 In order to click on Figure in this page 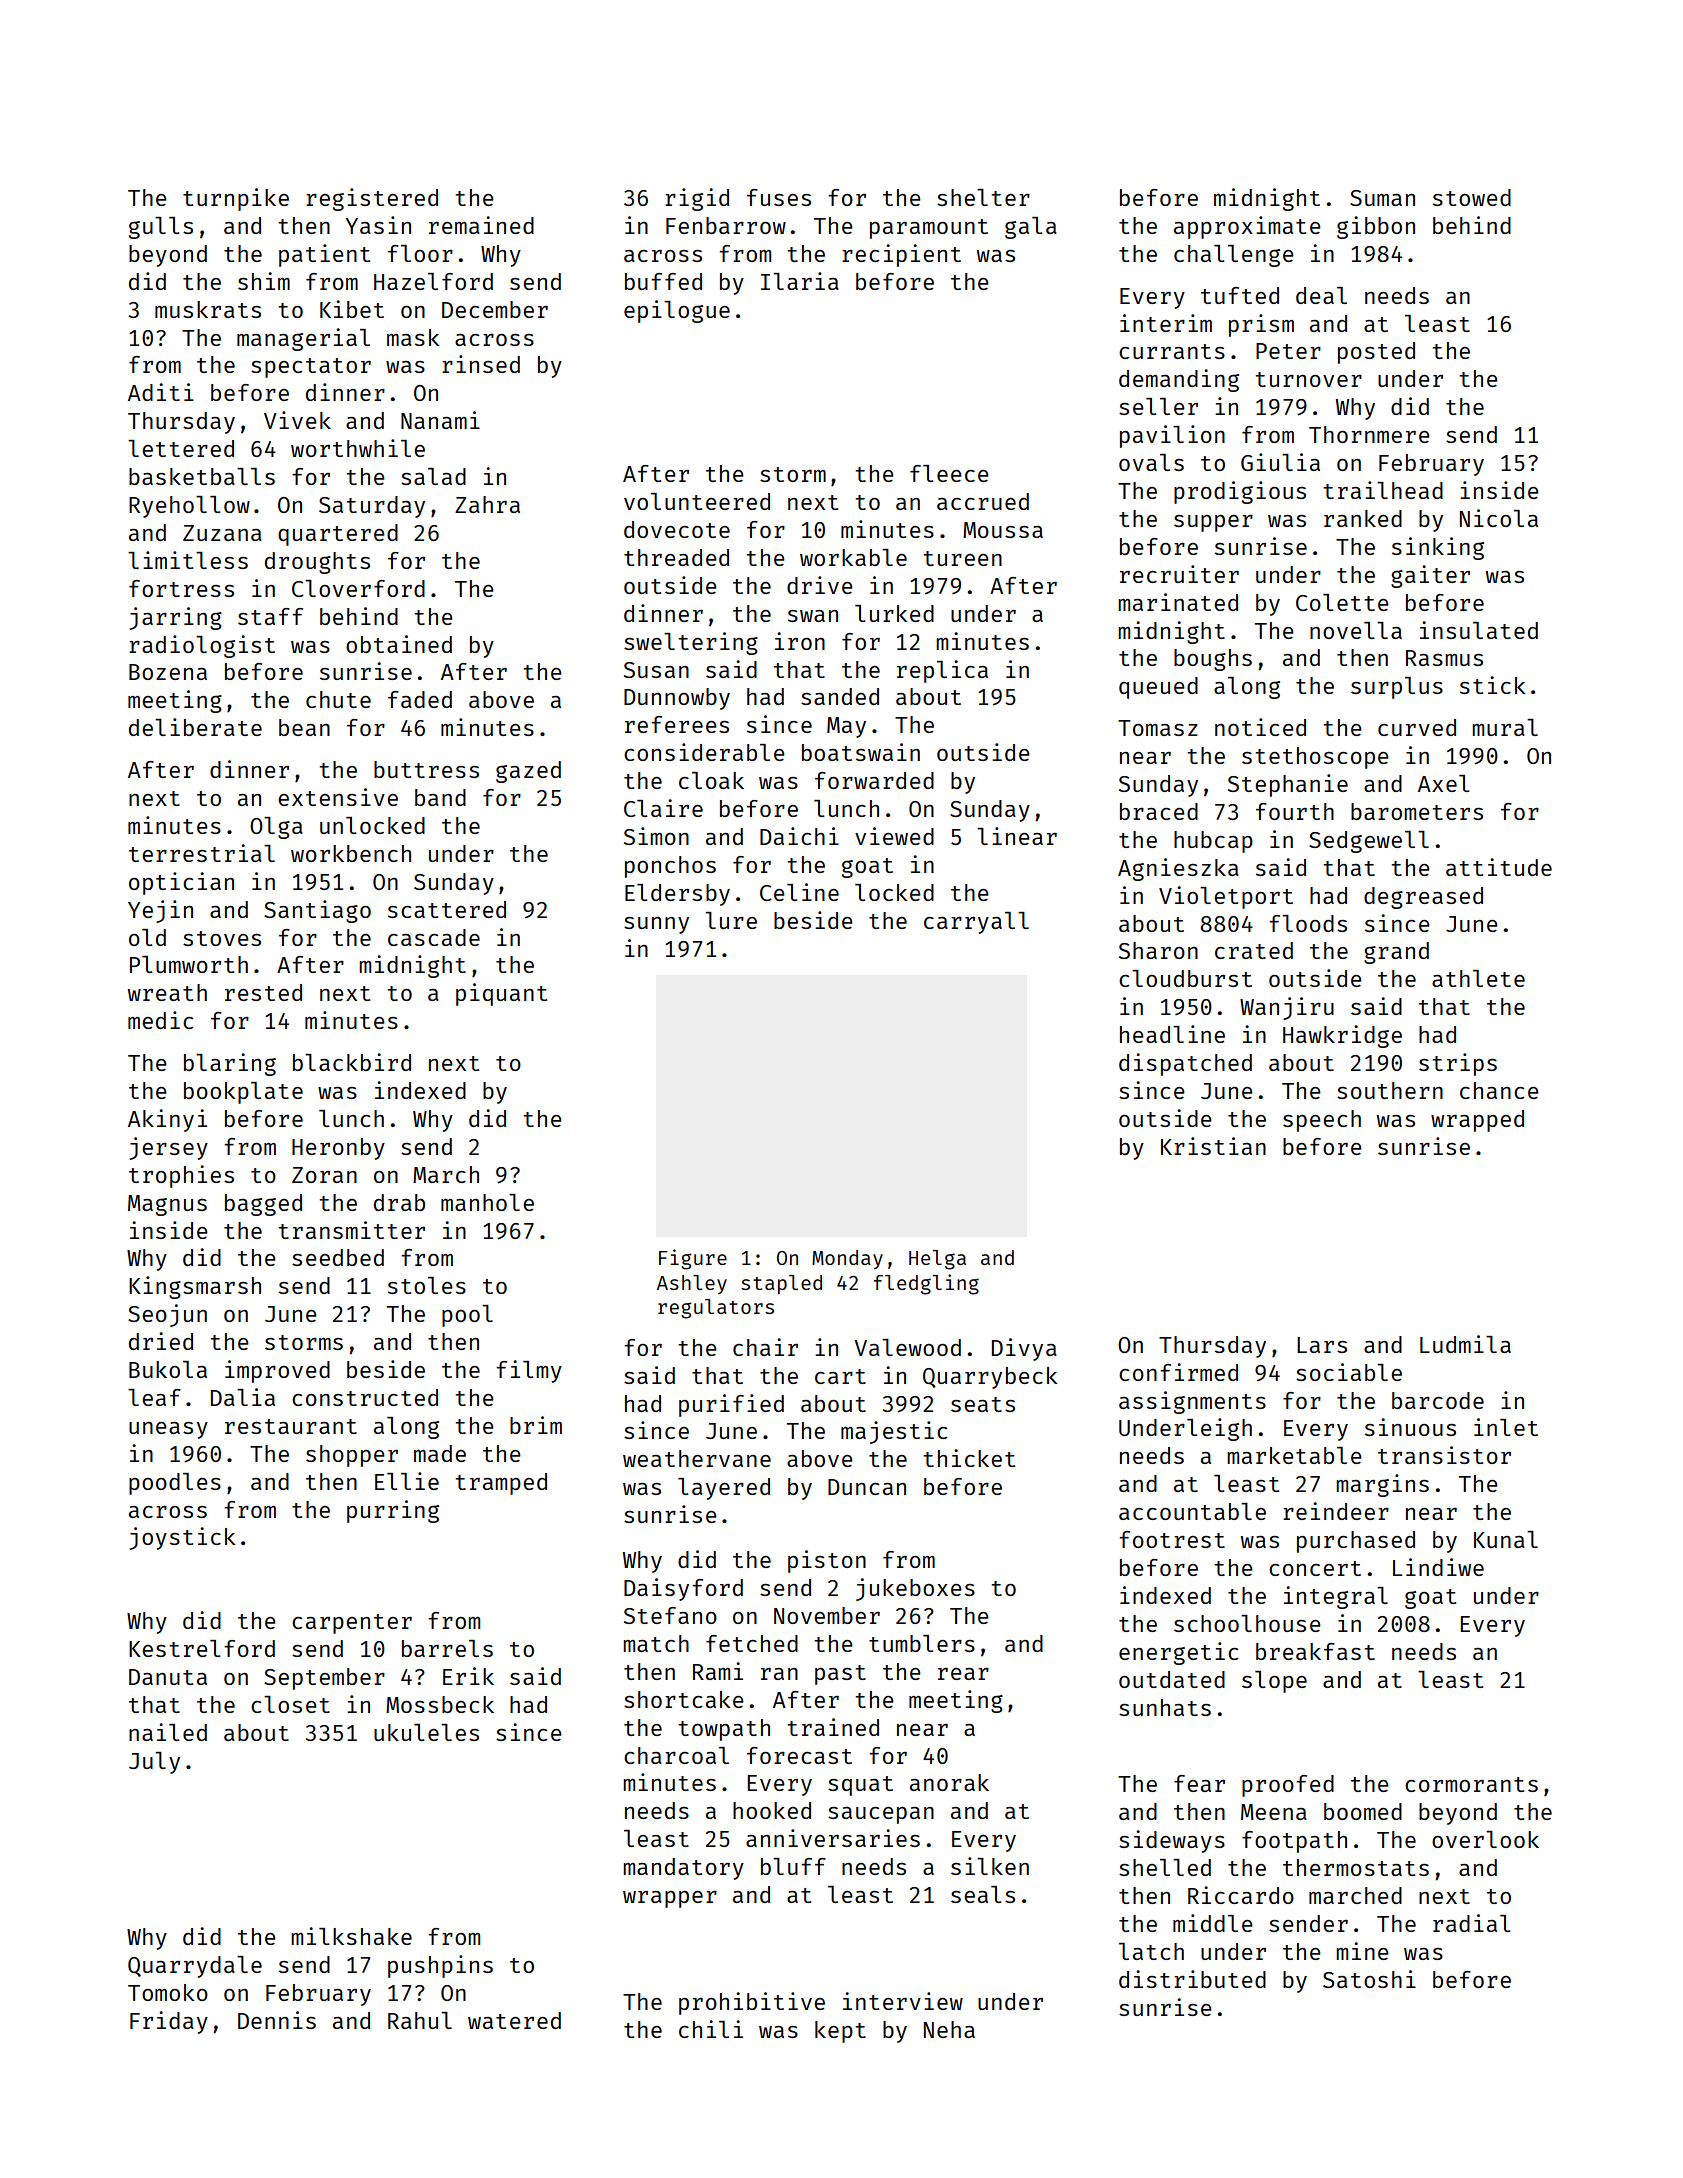, I will do `click(693, 1259)`.
